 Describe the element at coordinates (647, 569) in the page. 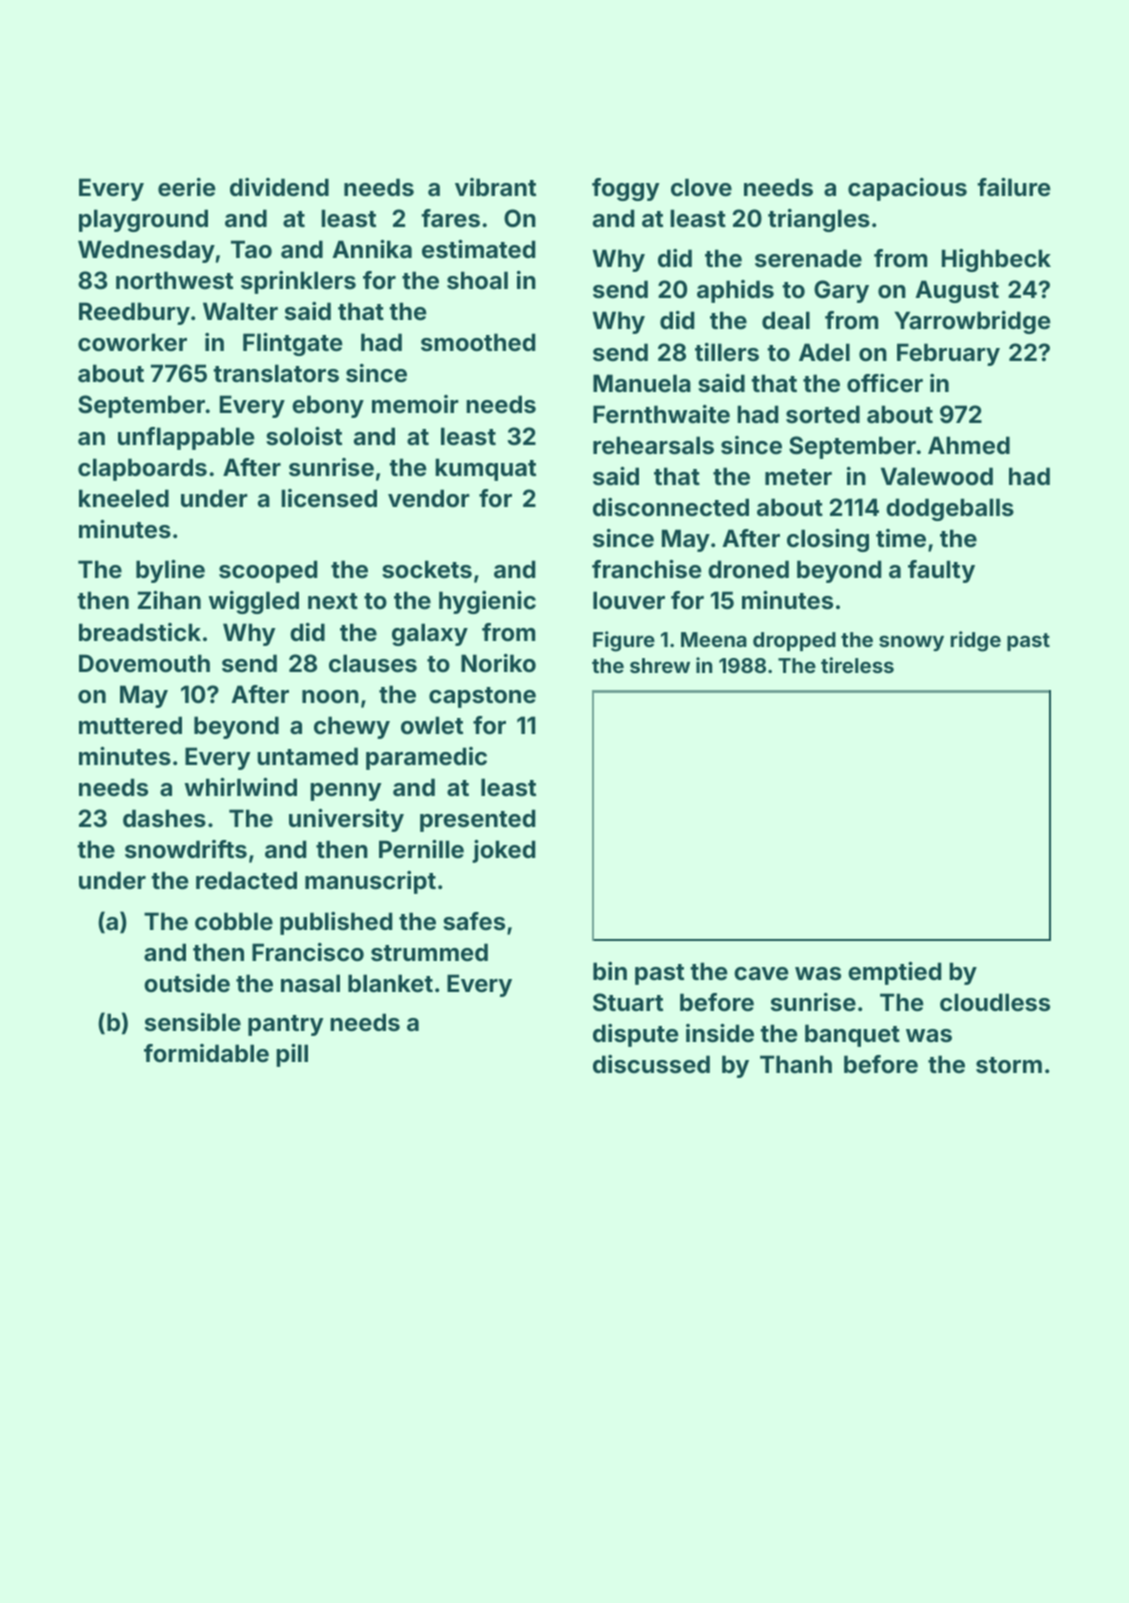

I see `franchise` at that location.
